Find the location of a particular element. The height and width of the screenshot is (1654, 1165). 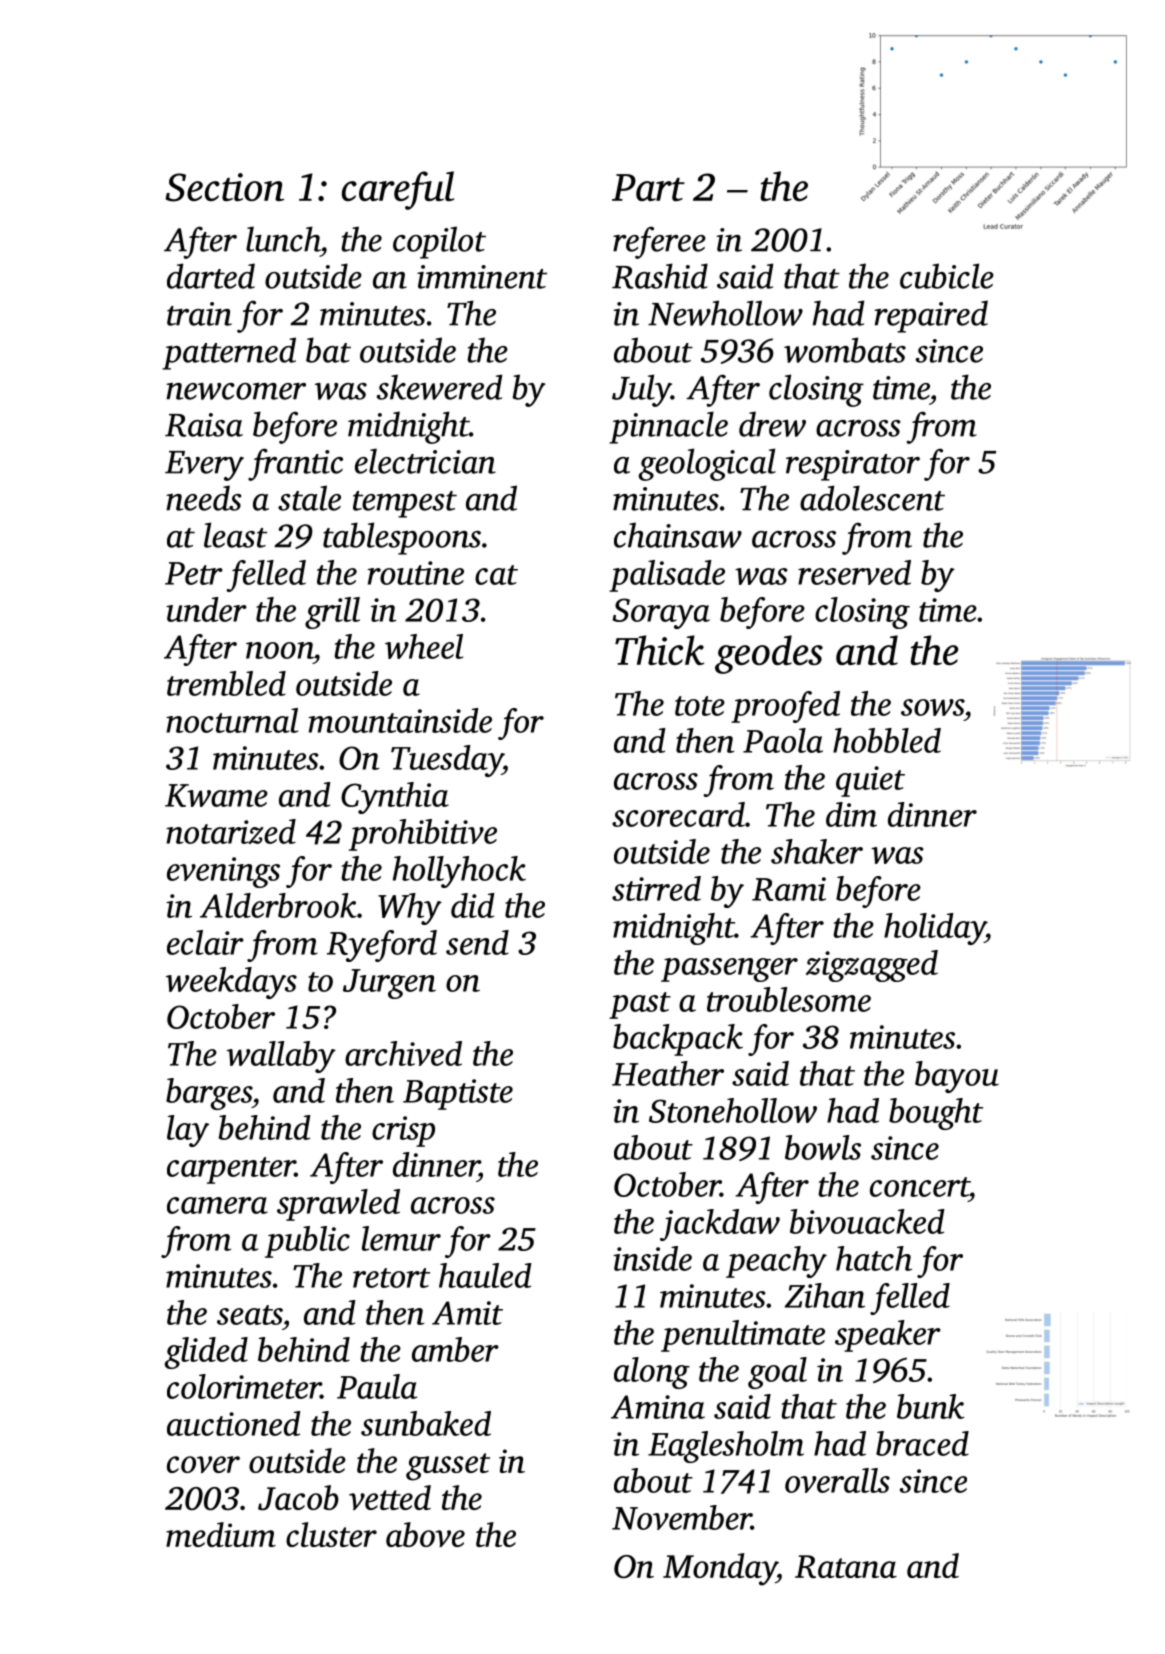

auctioned is located at coordinates (234, 1423).
